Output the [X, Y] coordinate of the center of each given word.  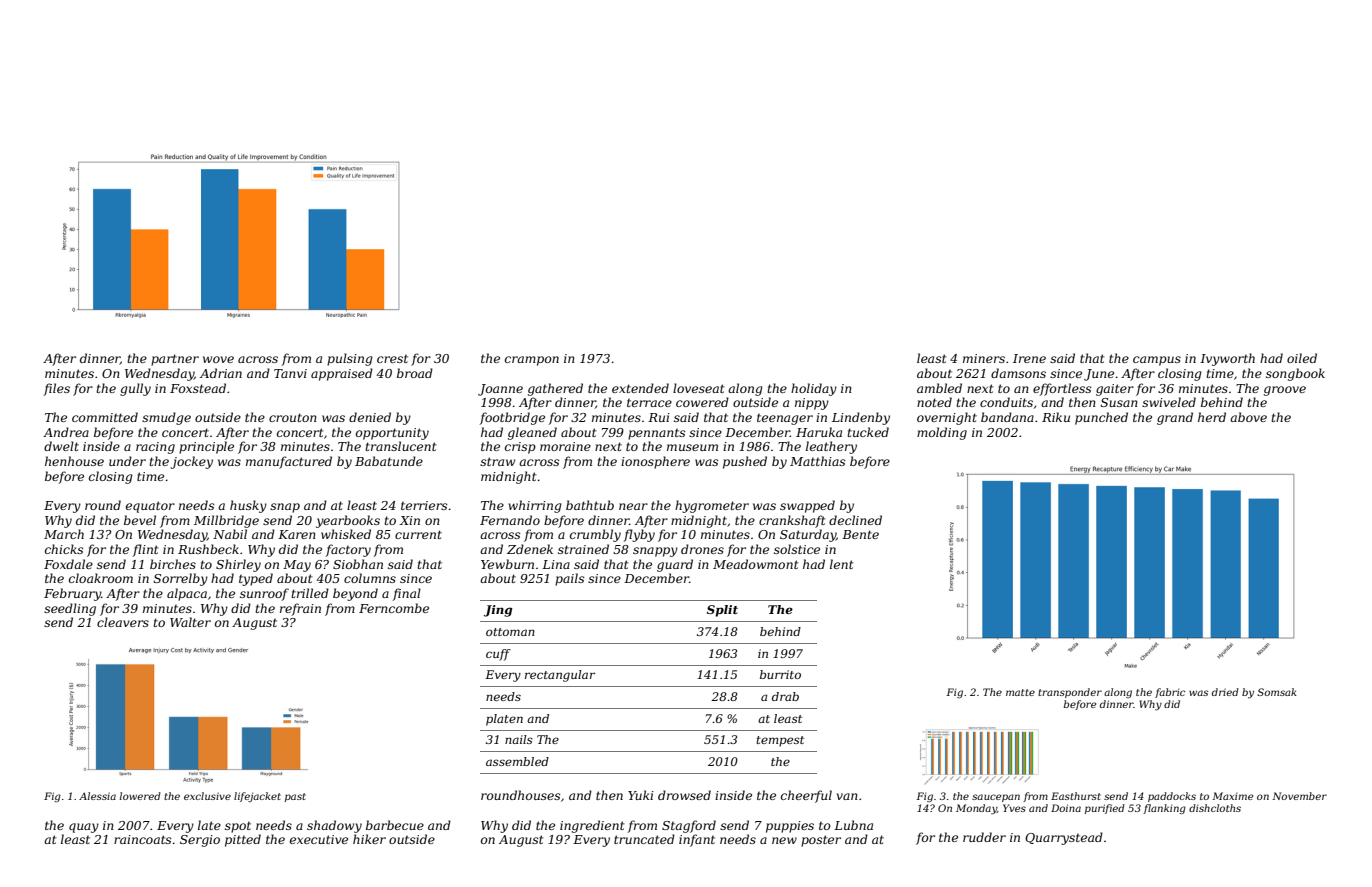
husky [248, 506]
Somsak [1277, 692]
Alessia [97, 796]
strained [583, 549]
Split [722, 611]
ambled [939, 388]
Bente [860, 534]
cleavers [123, 622]
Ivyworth [1227, 359]
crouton [293, 417]
